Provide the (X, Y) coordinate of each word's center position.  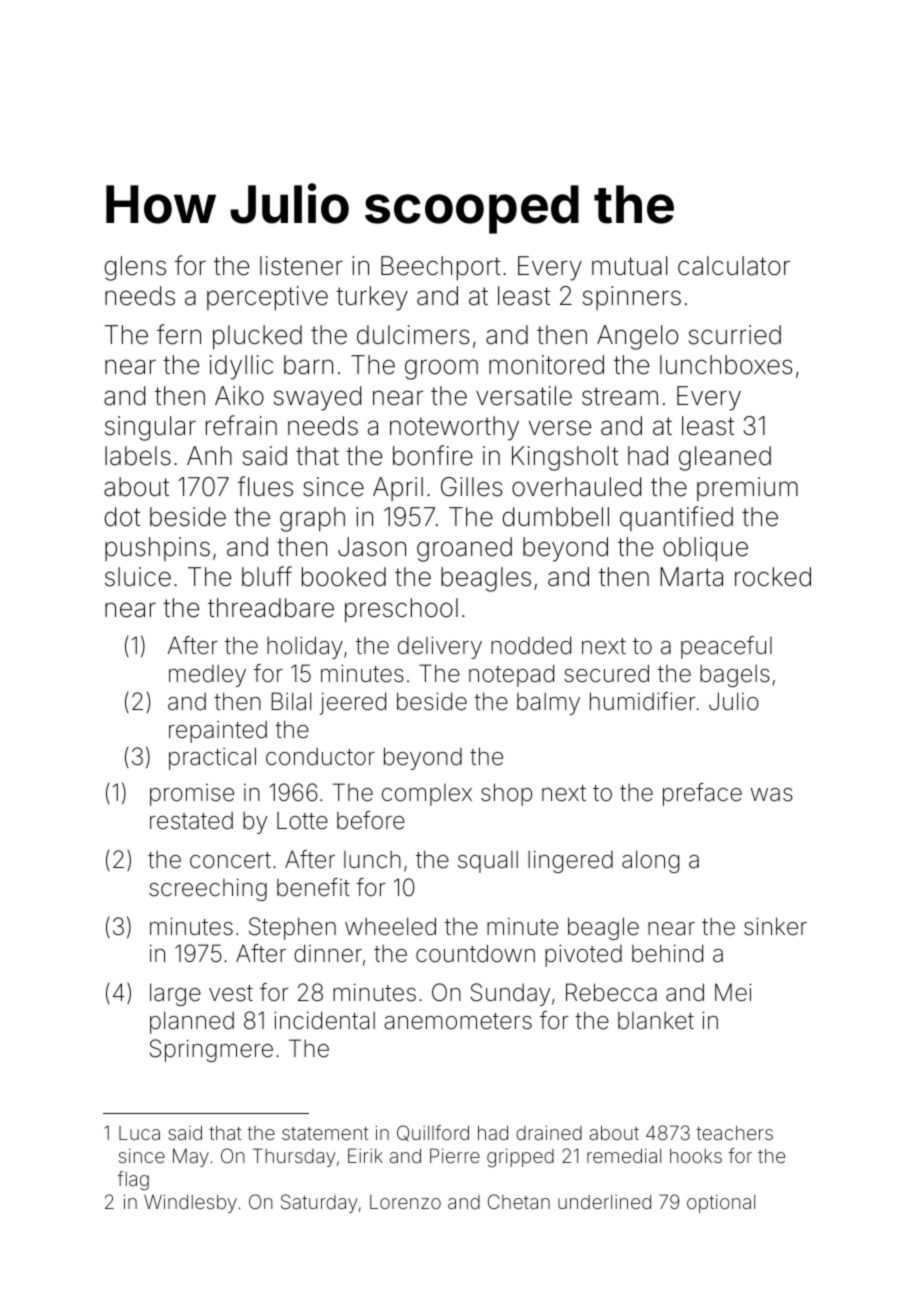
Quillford (433, 1133)
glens (135, 268)
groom (441, 369)
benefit (313, 887)
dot (122, 517)
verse (560, 428)
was (772, 795)
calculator (734, 266)
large (175, 994)
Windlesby (190, 1204)
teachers (734, 1133)
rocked (773, 577)
